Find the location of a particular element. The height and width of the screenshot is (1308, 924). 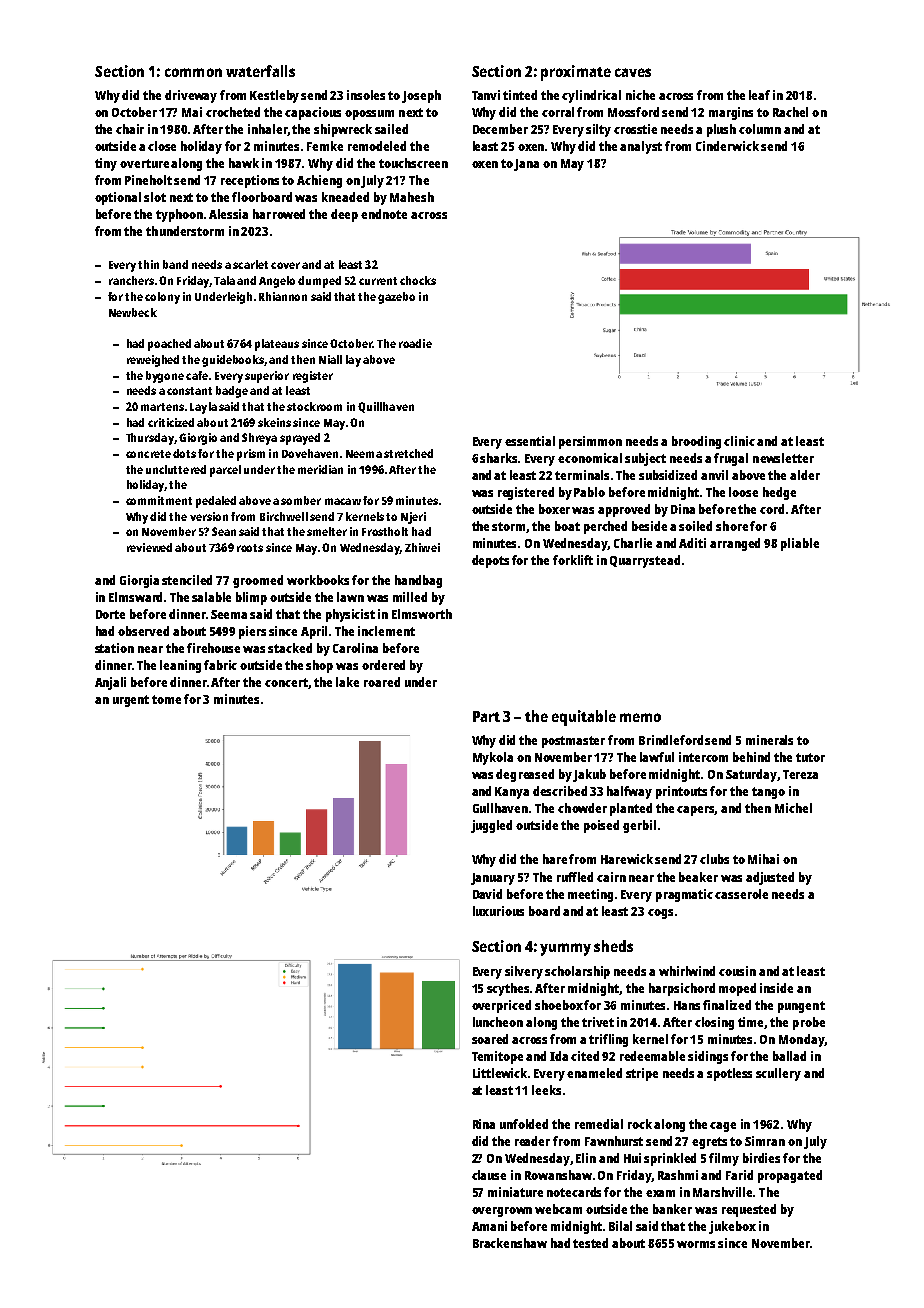

hawk is located at coordinates (244, 163).
